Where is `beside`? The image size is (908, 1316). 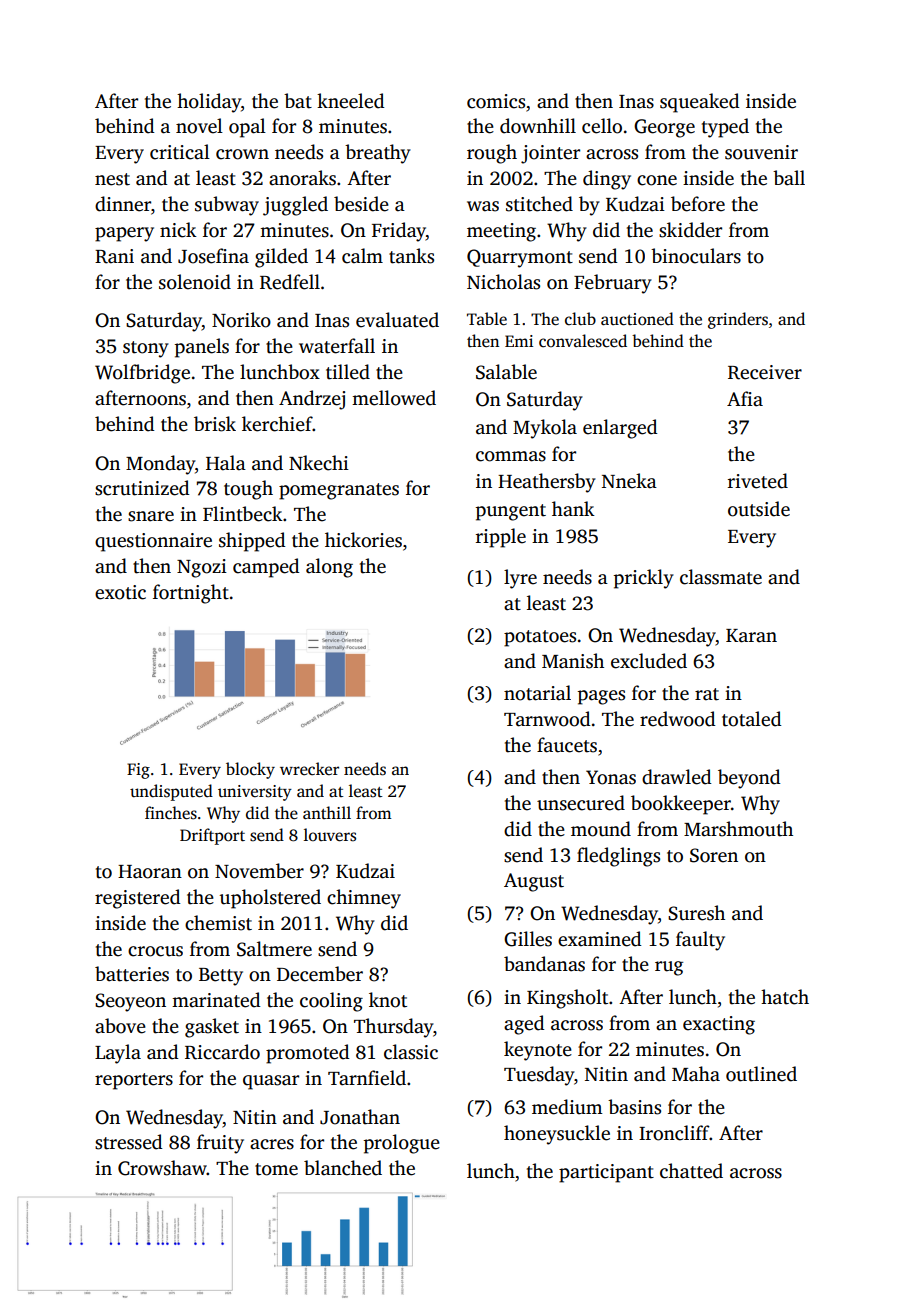 beside is located at coordinates (361, 204).
